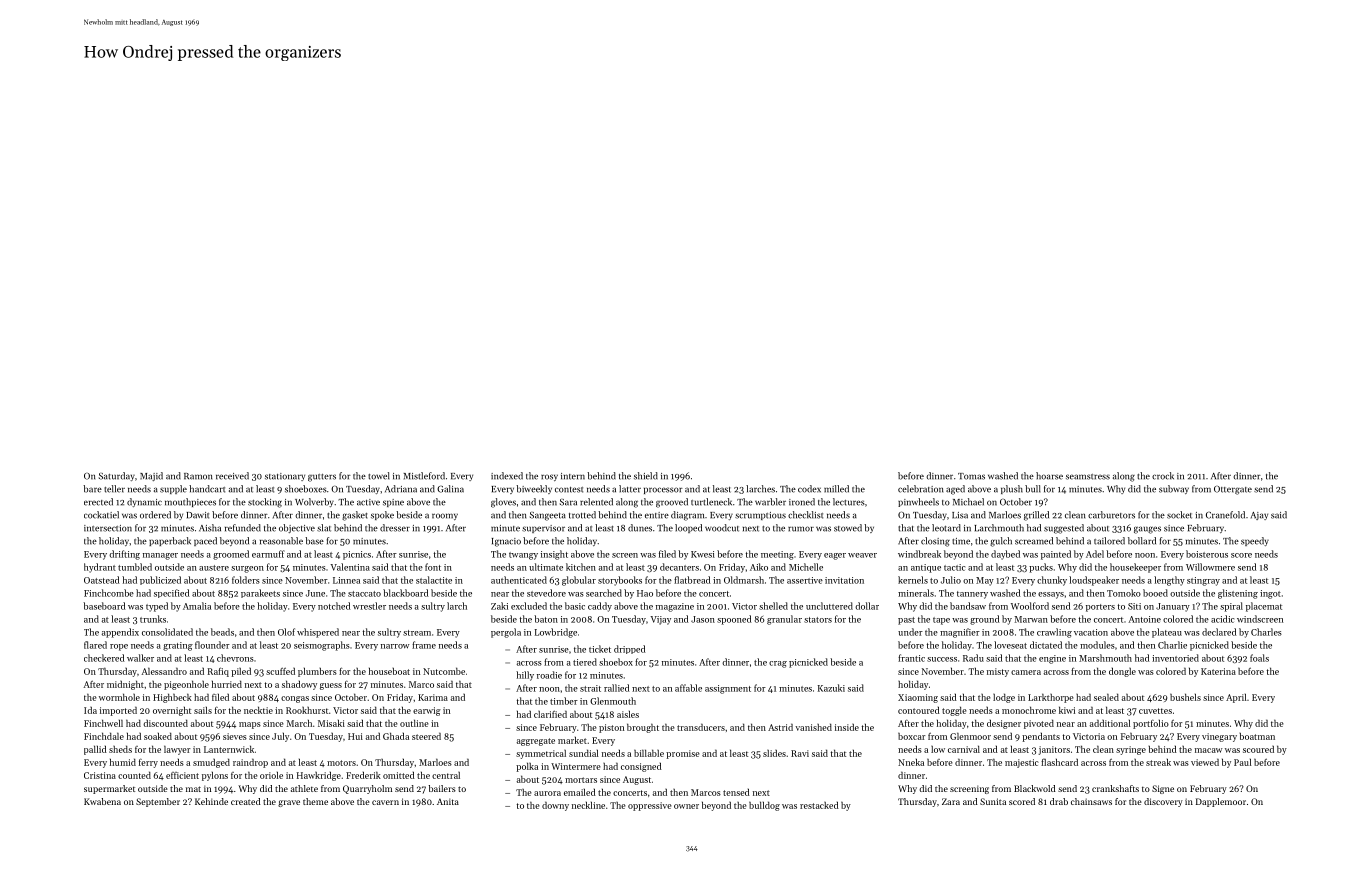 This document has height=887, width=1372. Describe the element at coordinates (1035, 788) in the document. I see `Blackwold` at that location.
